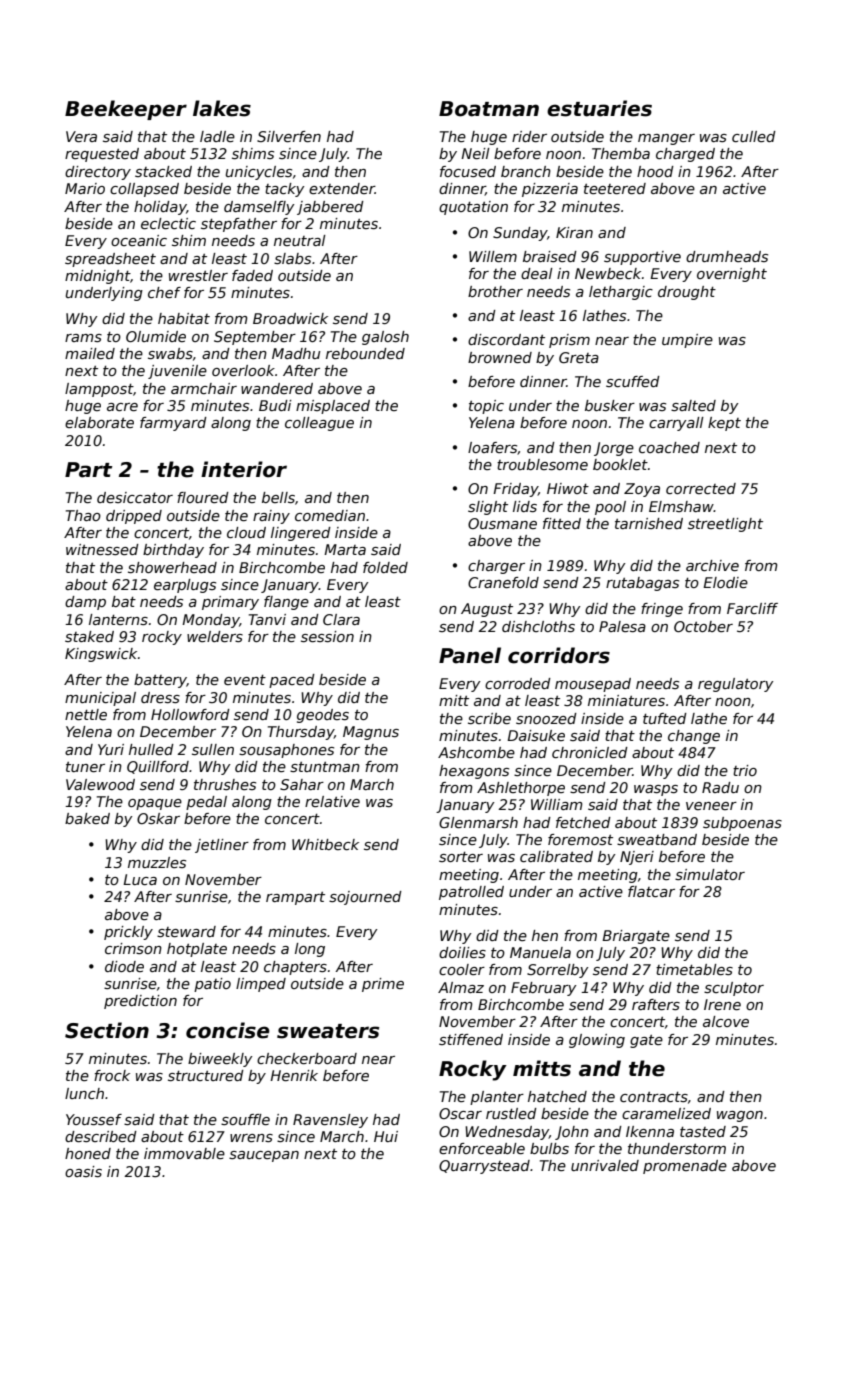 The height and width of the document is (1400, 849). What do you see at coordinates (160, 208) in the document?
I see `holiday` at bounding box center [160, 208].
